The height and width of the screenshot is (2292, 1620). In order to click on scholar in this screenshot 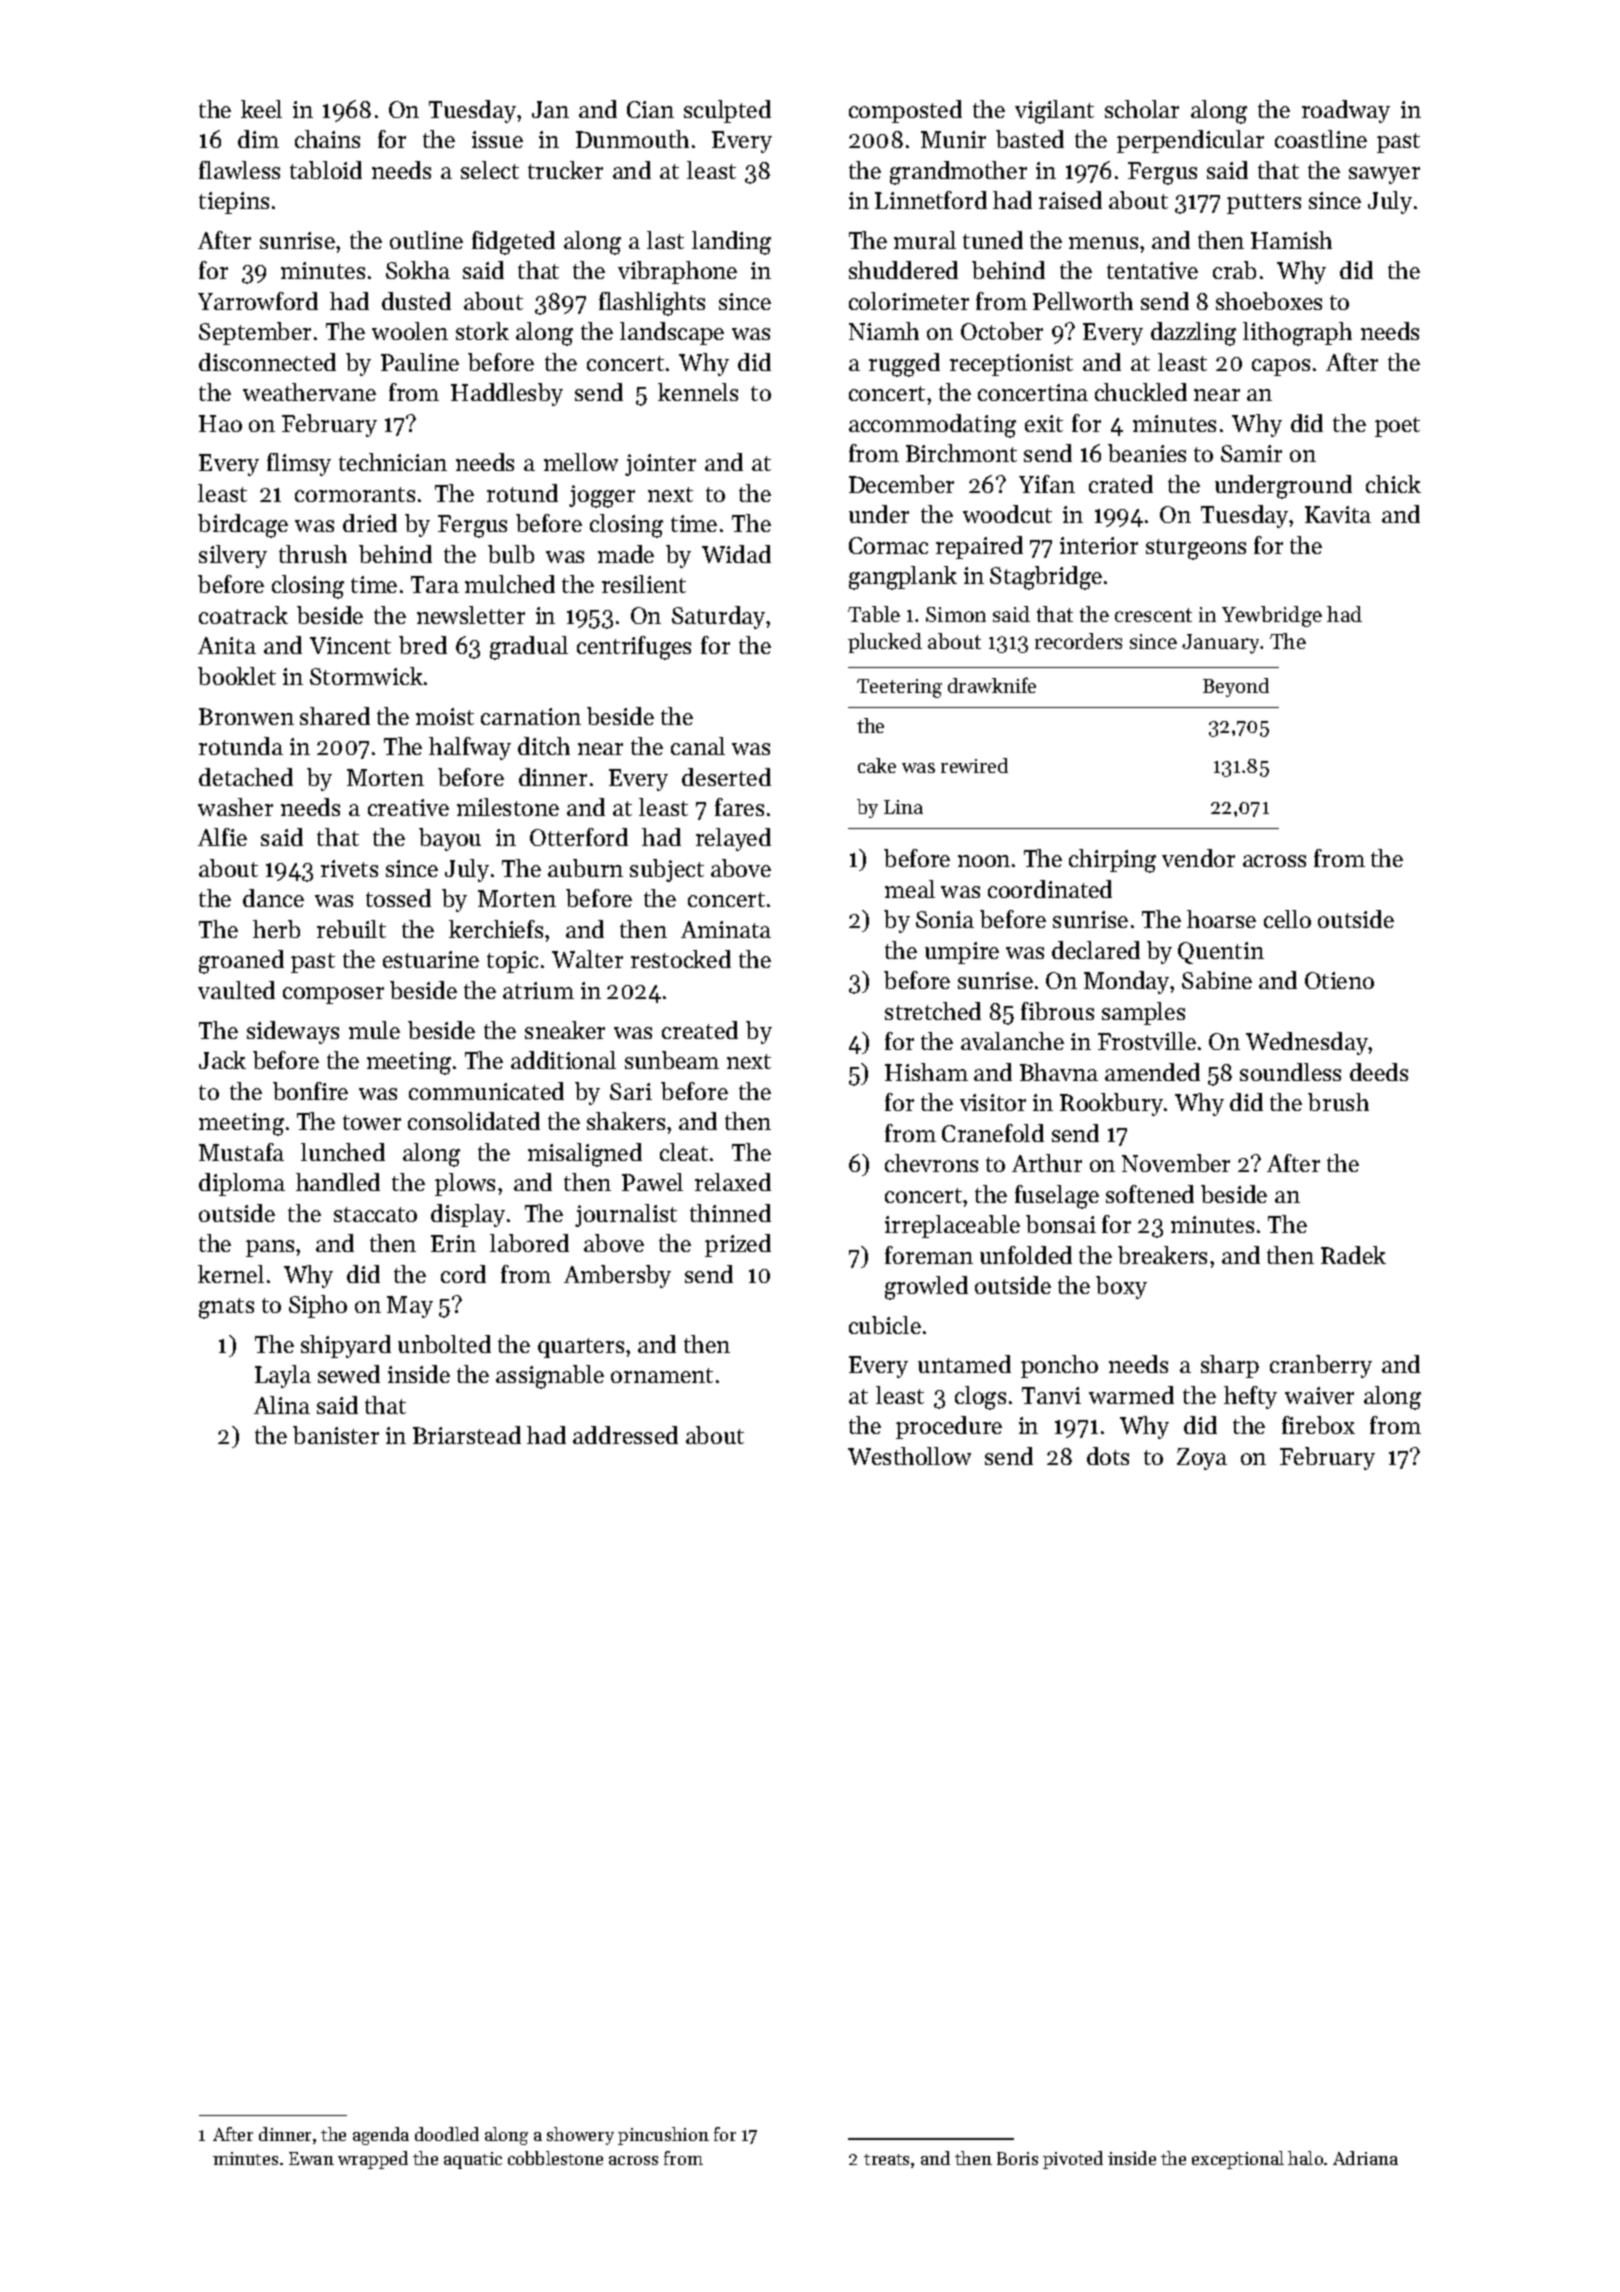, I will do `click(1142, 109)`.
